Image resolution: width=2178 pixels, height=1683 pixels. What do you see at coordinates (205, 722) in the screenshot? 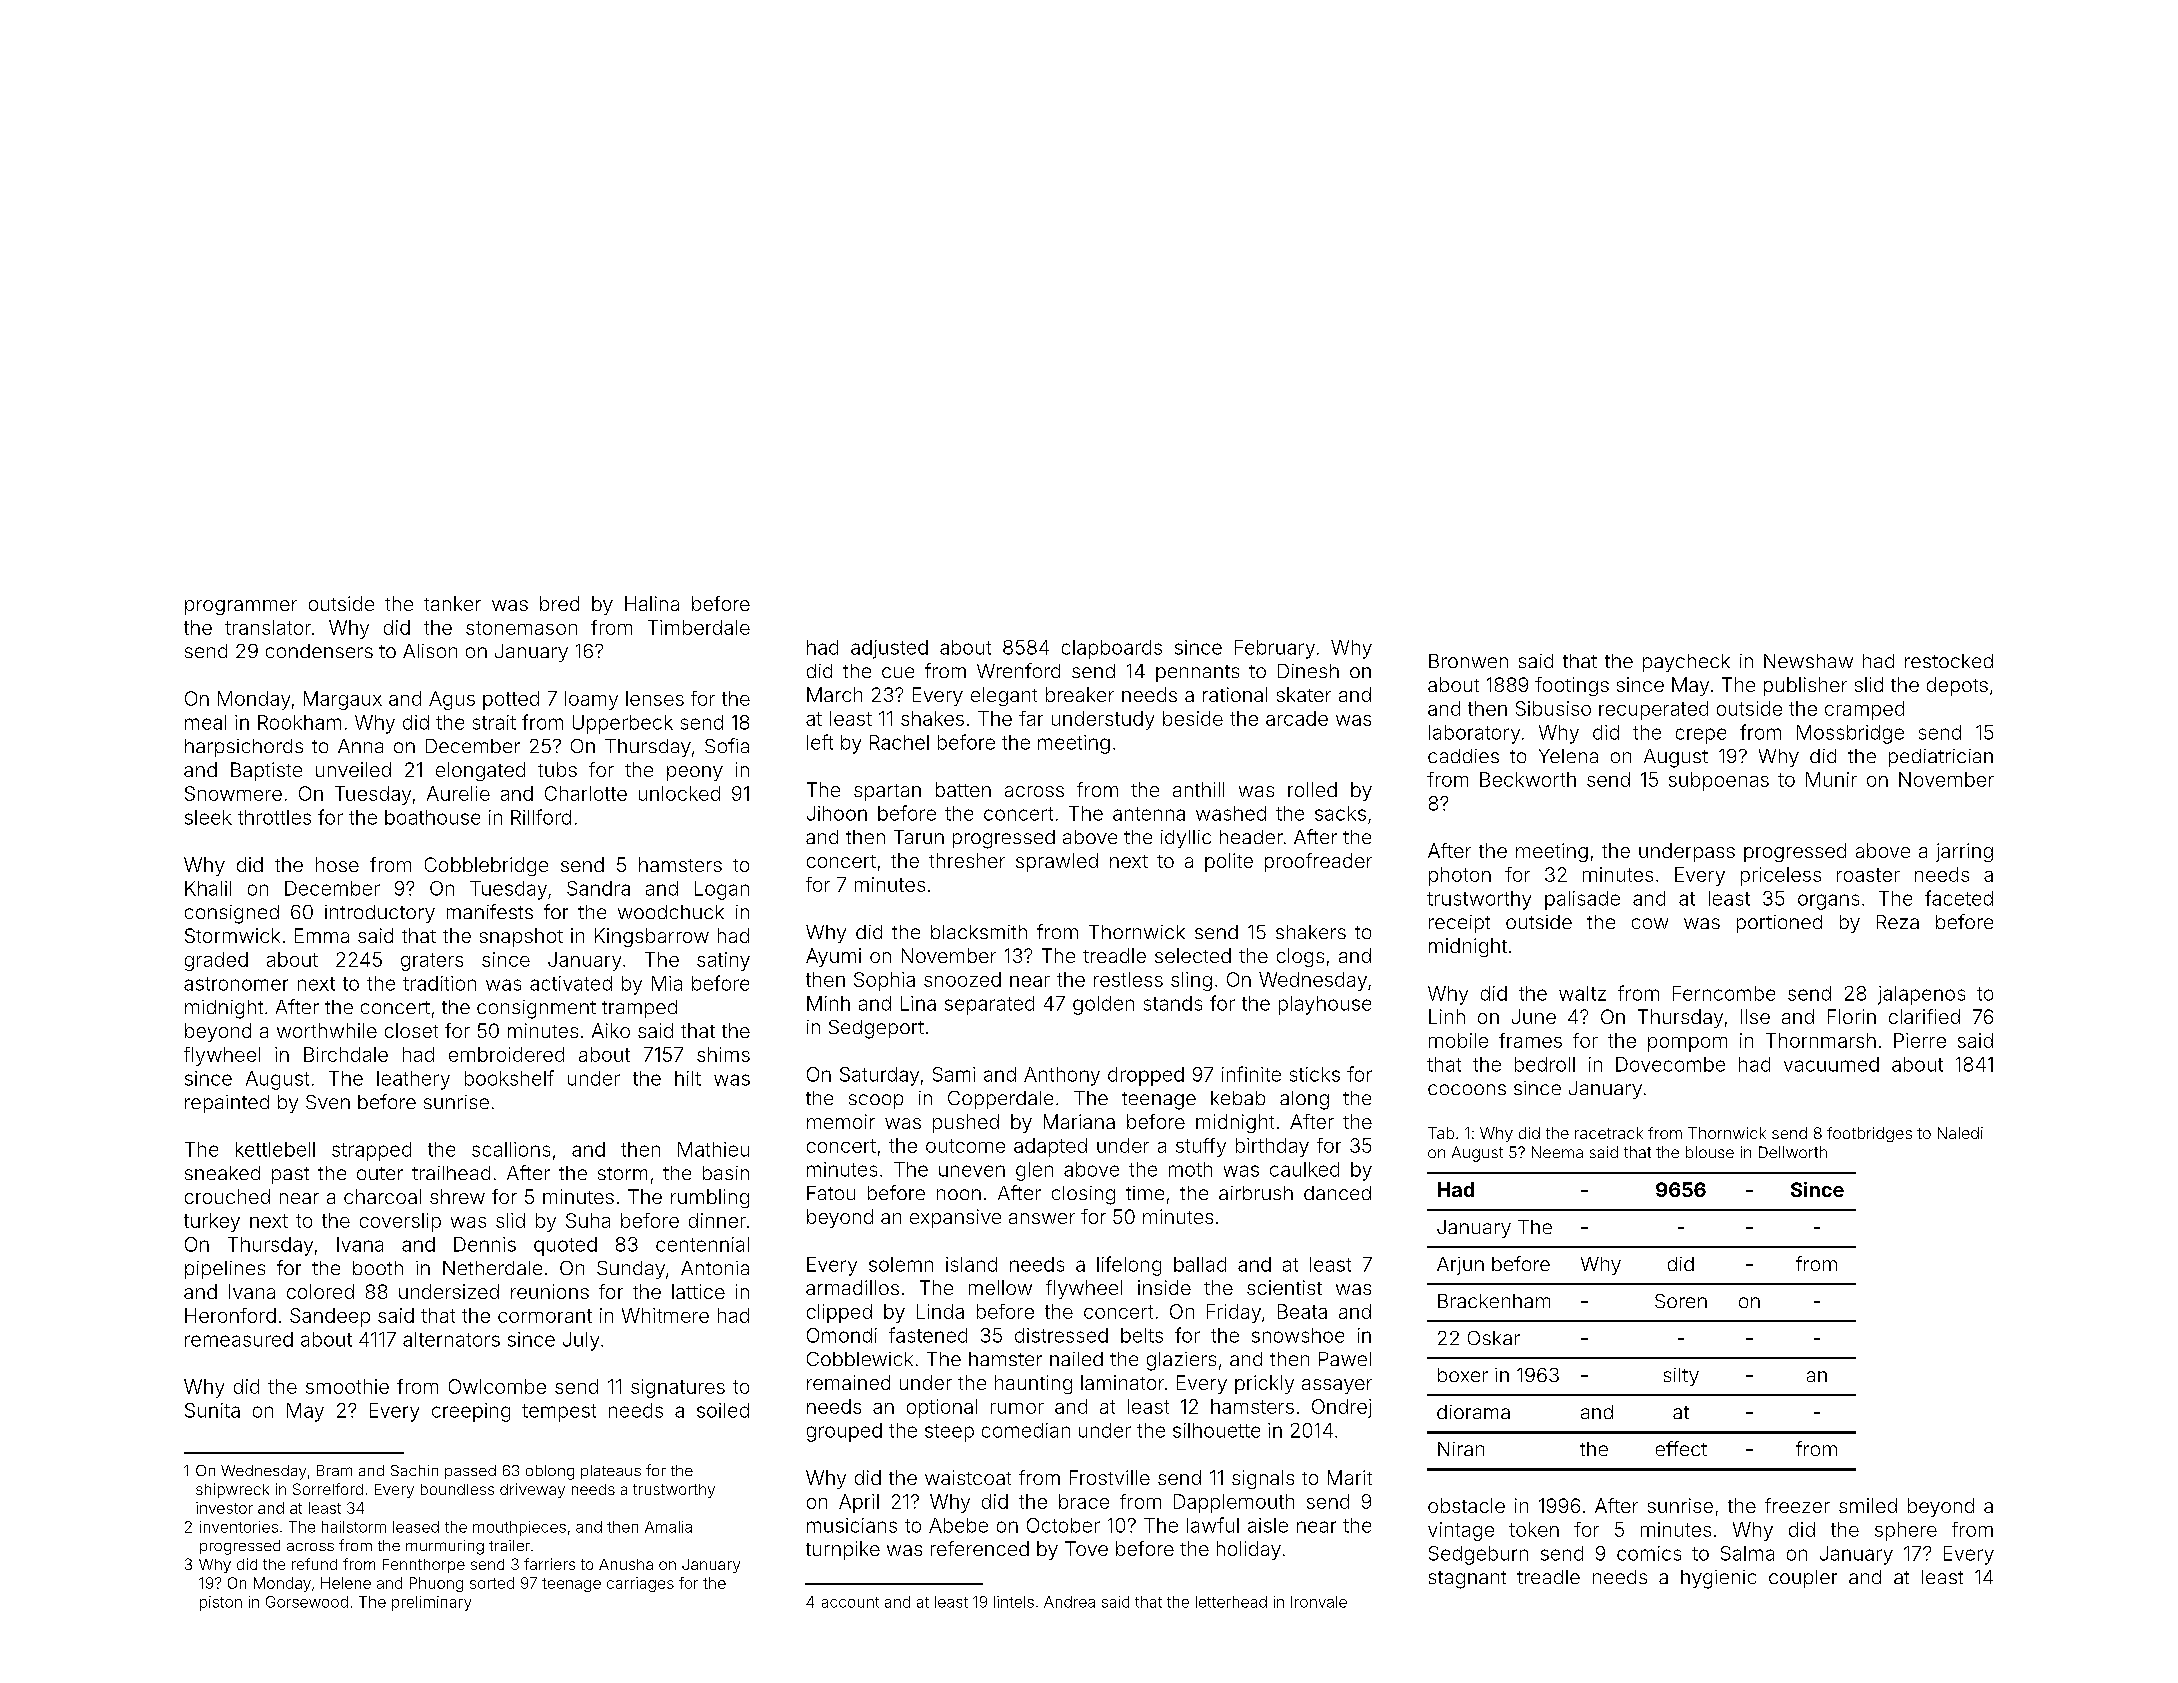
I see `meal` at bounding box center [205, 722].
